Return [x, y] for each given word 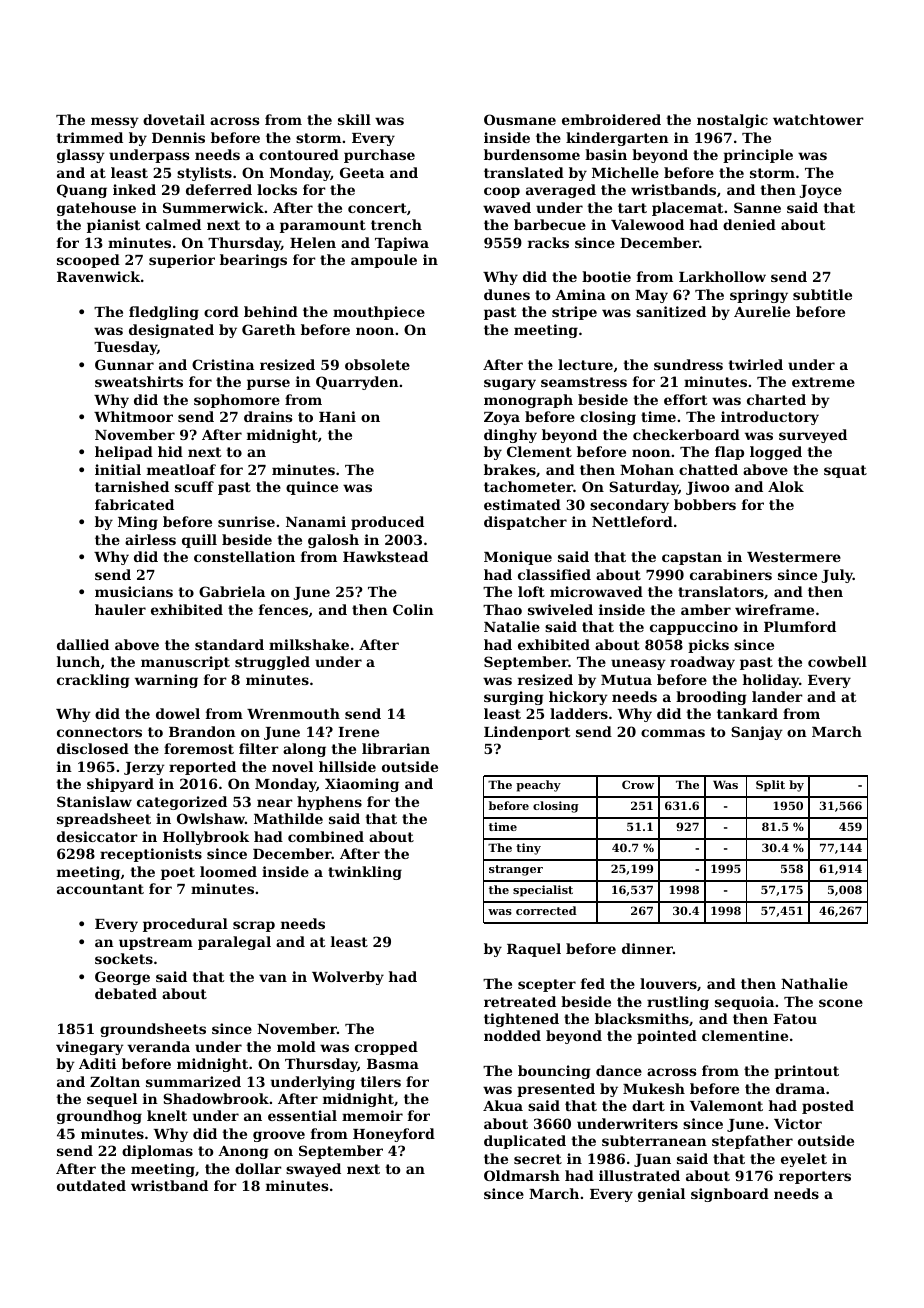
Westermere [794, 557]
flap [729, 453]
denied [749, 224]
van [273, 978]
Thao [502, 609]
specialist [543, 891]
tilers [381, 1081]
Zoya [502, 418]
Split [770, 786]
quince [312, 488]
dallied [83, 644]
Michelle [625, 172]
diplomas [157, 1152]
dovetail [174, 119]
